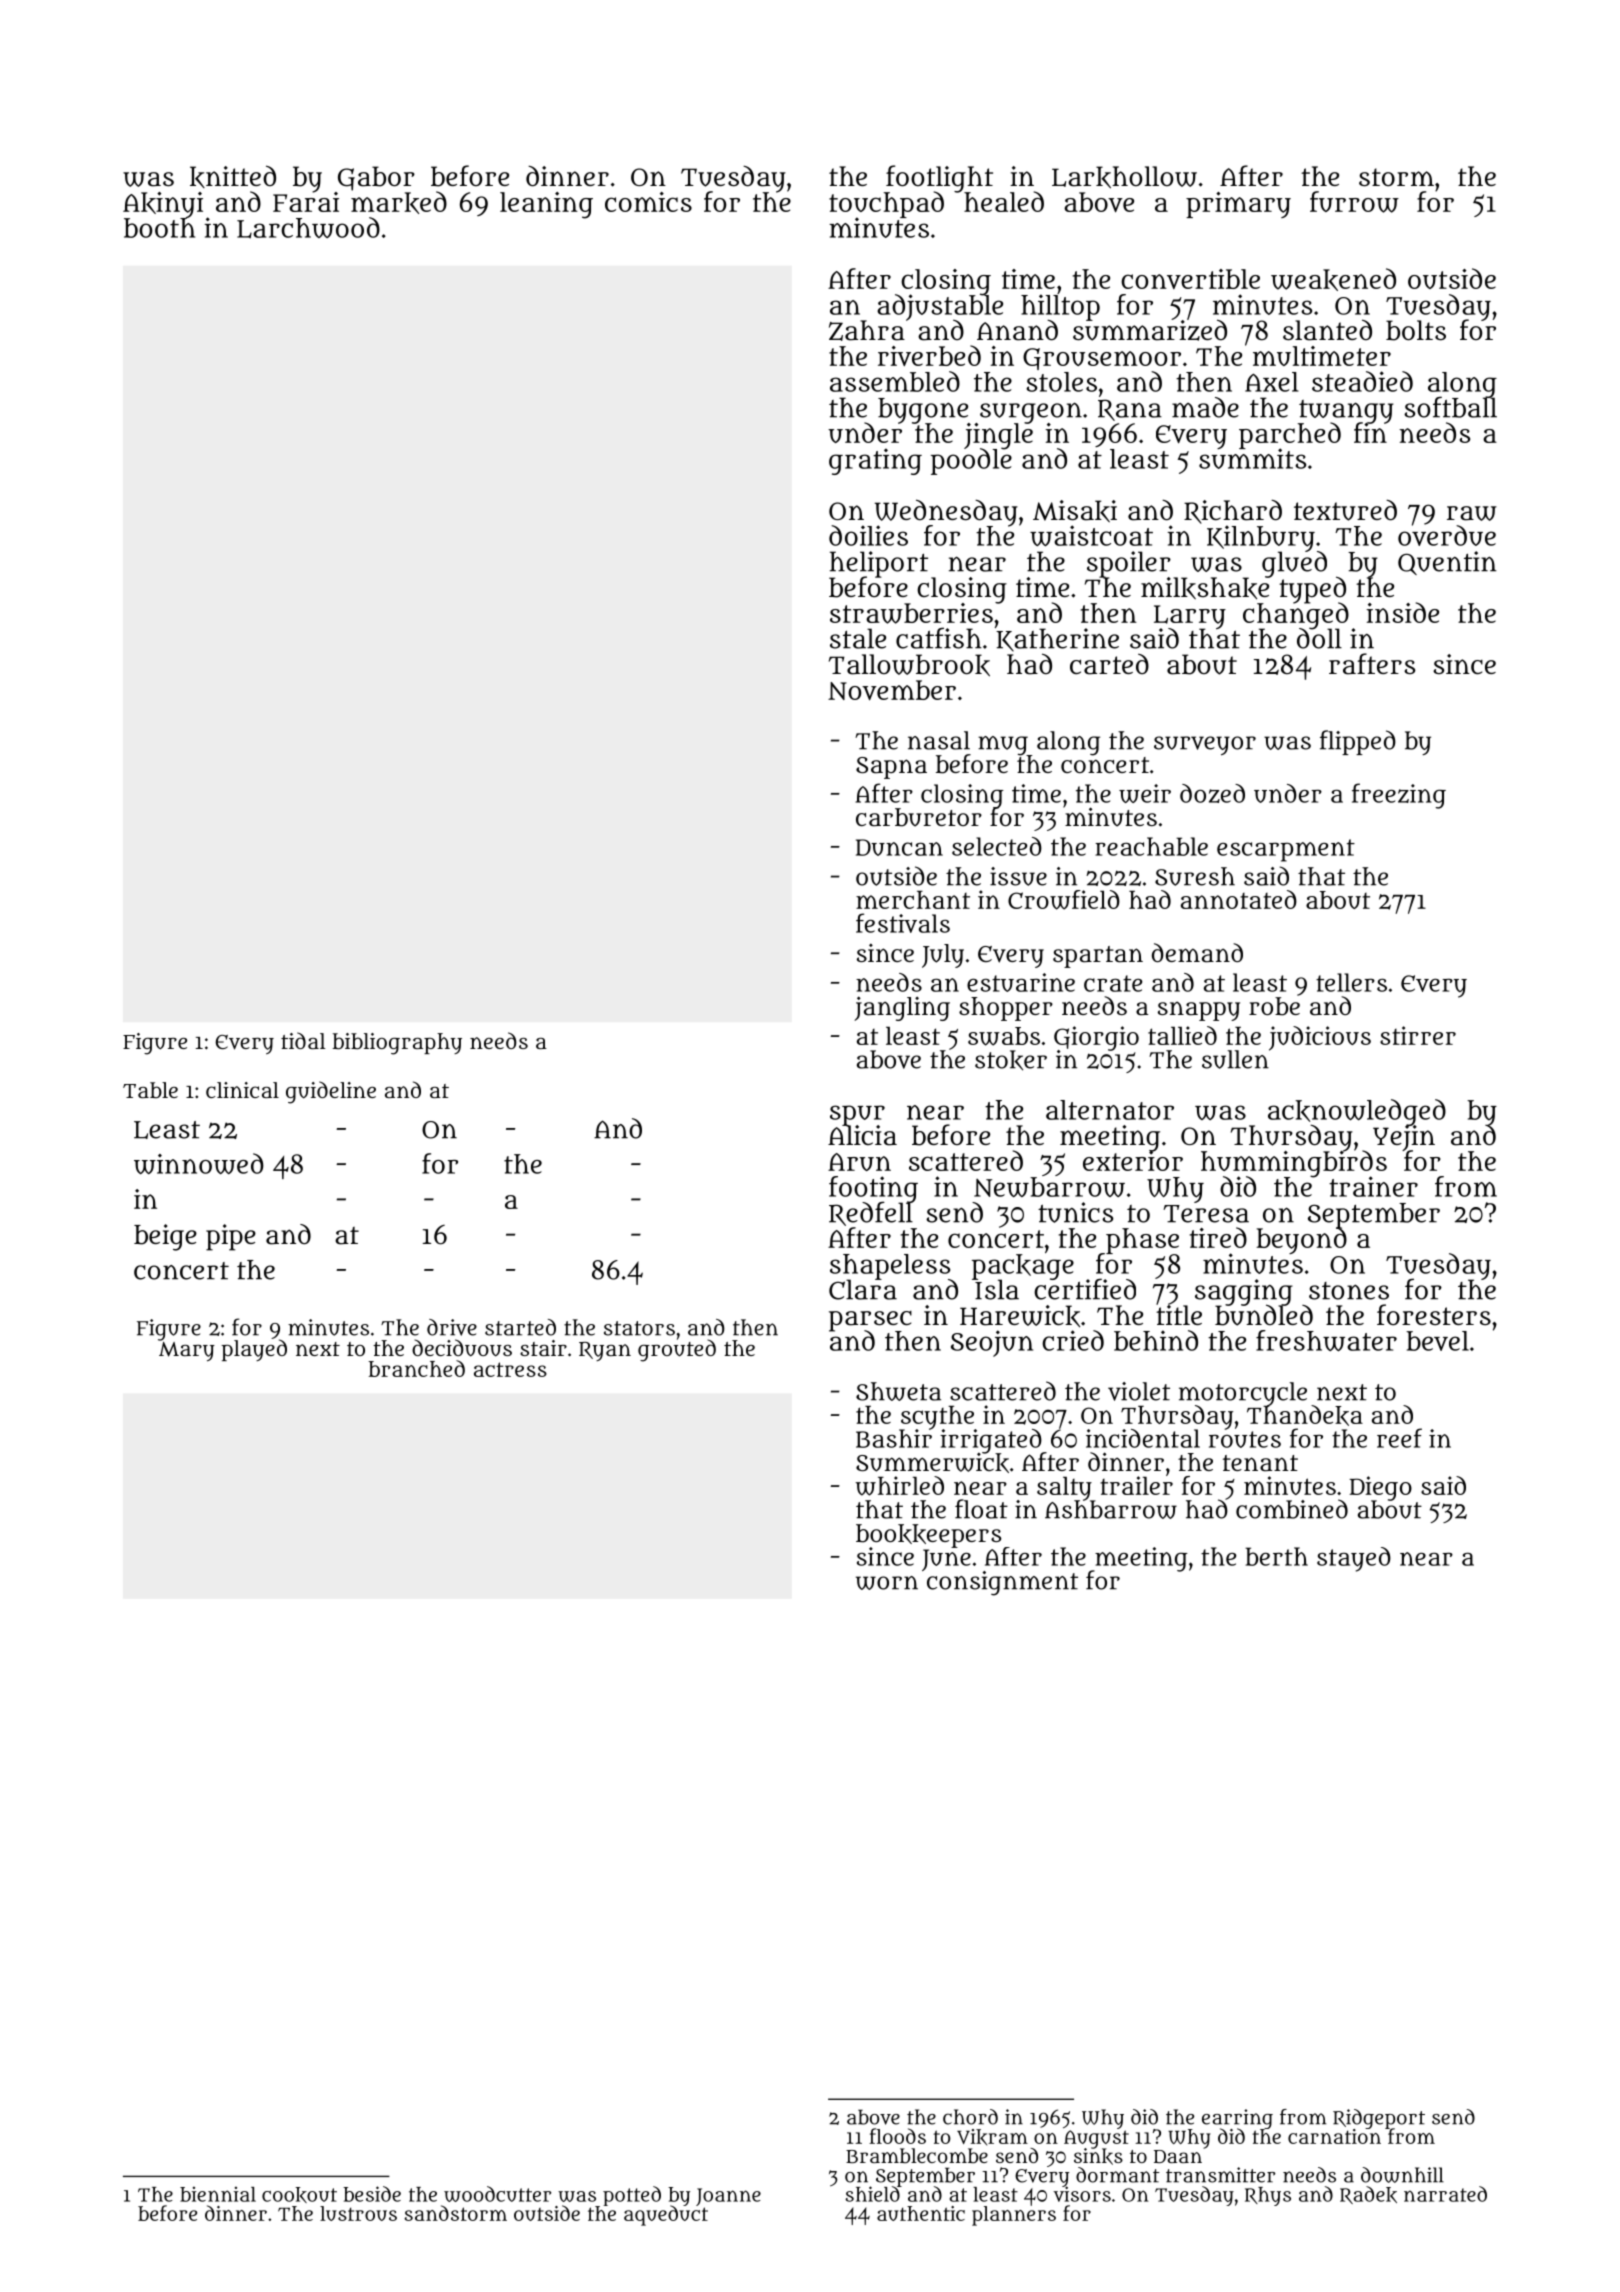 The width and height of the document is (1620, 2292). I want to click on aqueduct, so click(666, 2216).
